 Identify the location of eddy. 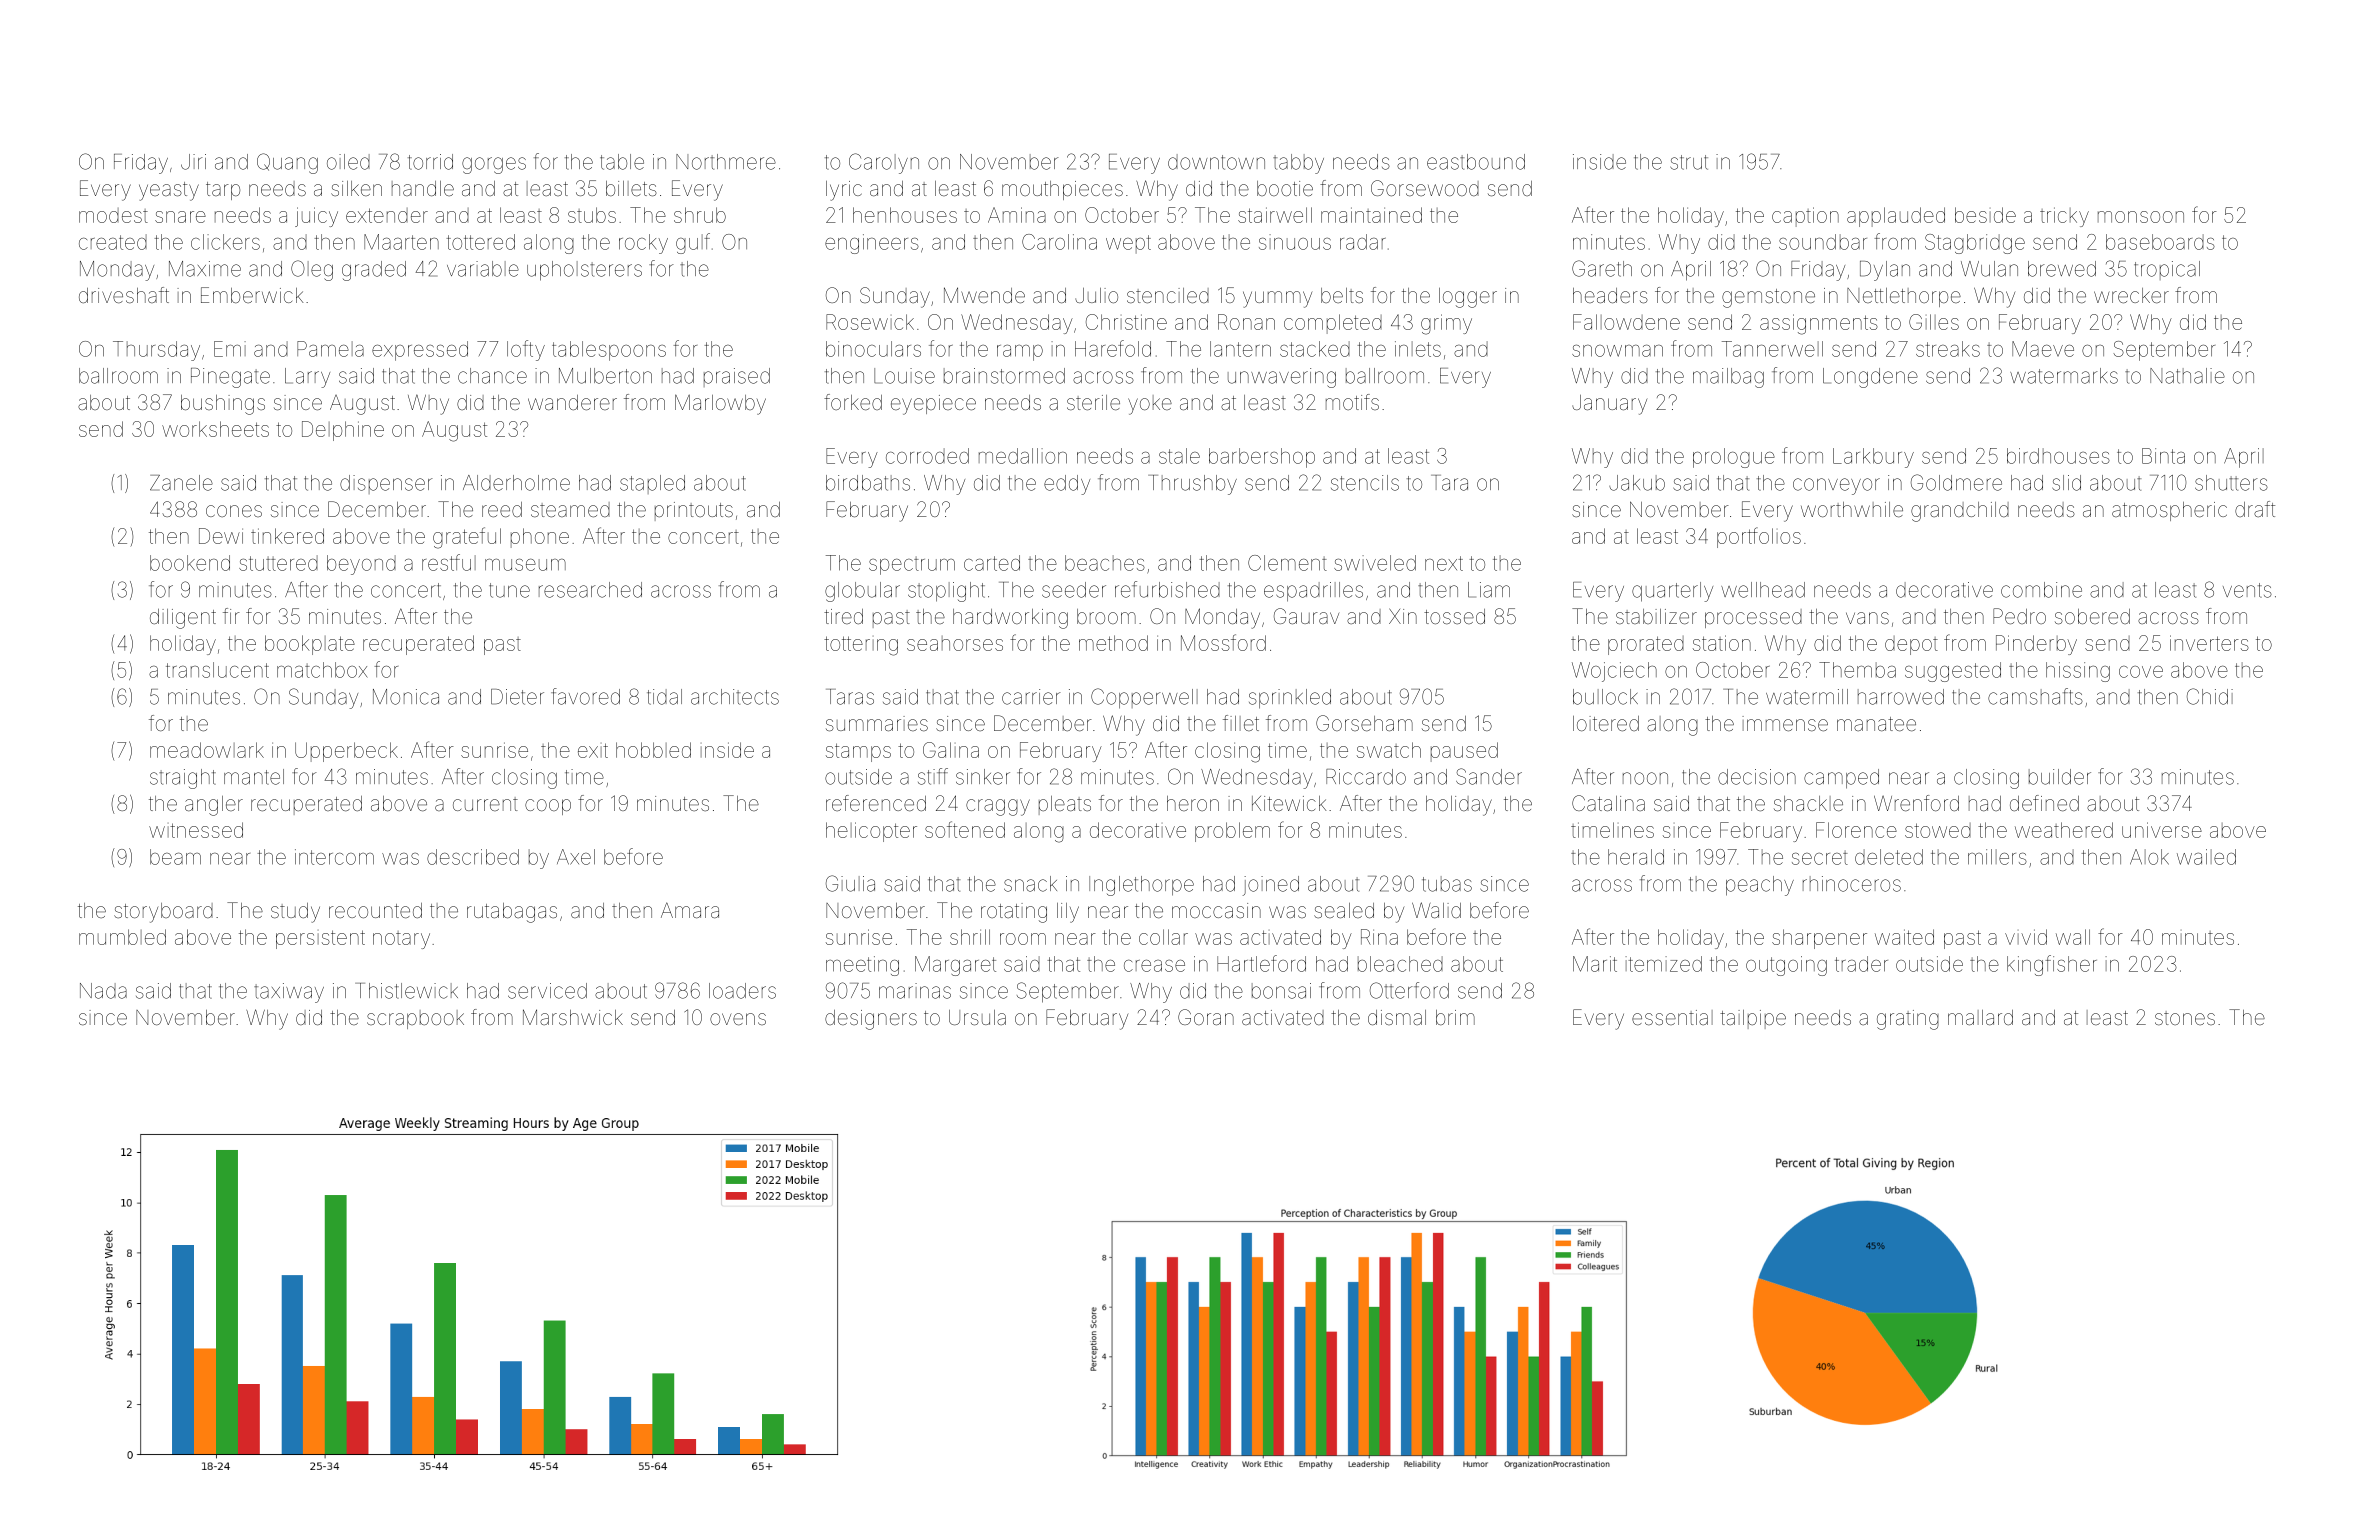
(1067, 485).
